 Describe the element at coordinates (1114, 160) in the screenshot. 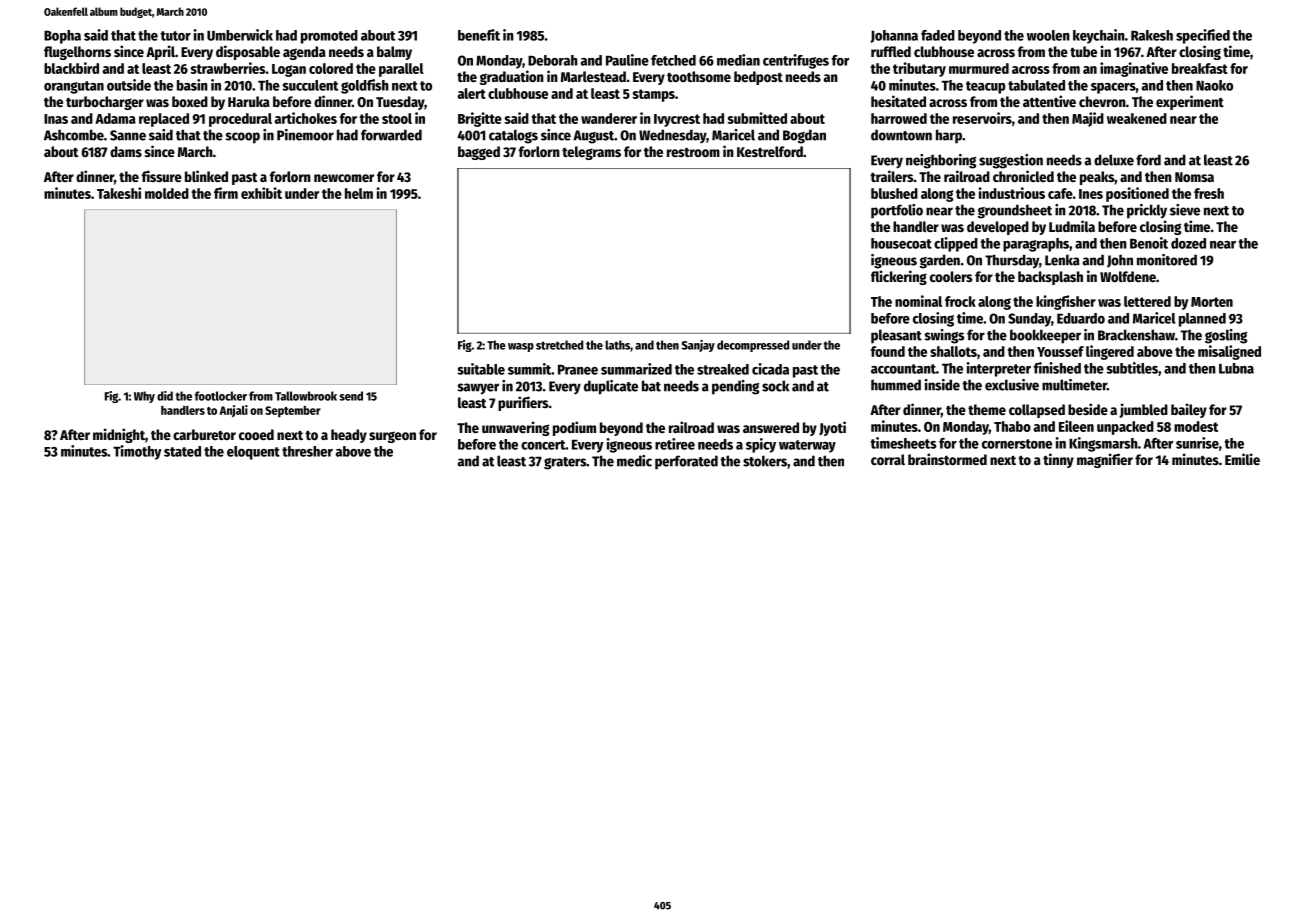

I see `deluxe` at that location.
